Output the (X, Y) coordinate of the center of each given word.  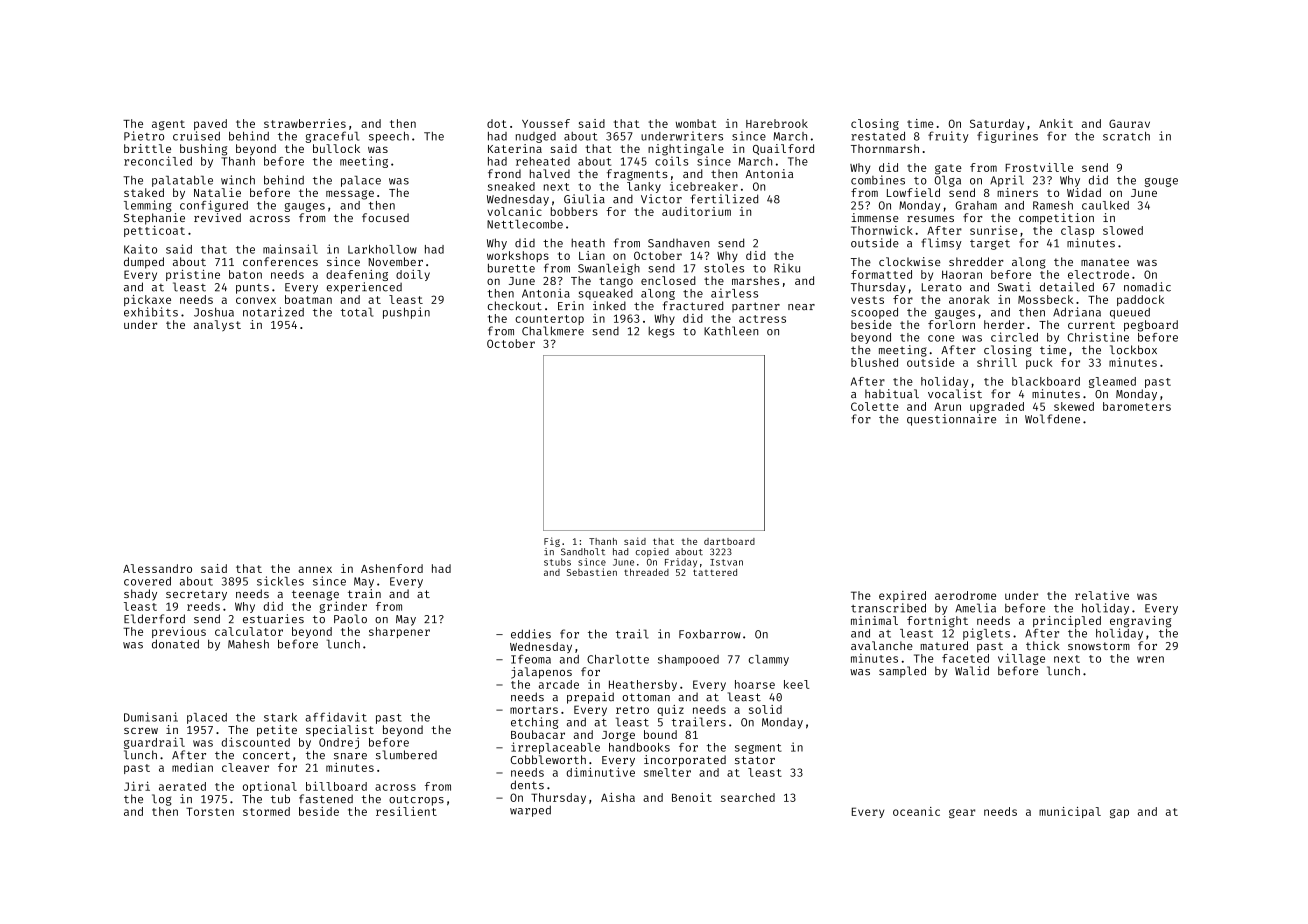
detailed (1067, 287)
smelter (667, 772)
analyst (217, 326)
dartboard (729, 541)
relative (1102, 595)
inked (609, 305)
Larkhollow (382, 249)
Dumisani (151, 717)
